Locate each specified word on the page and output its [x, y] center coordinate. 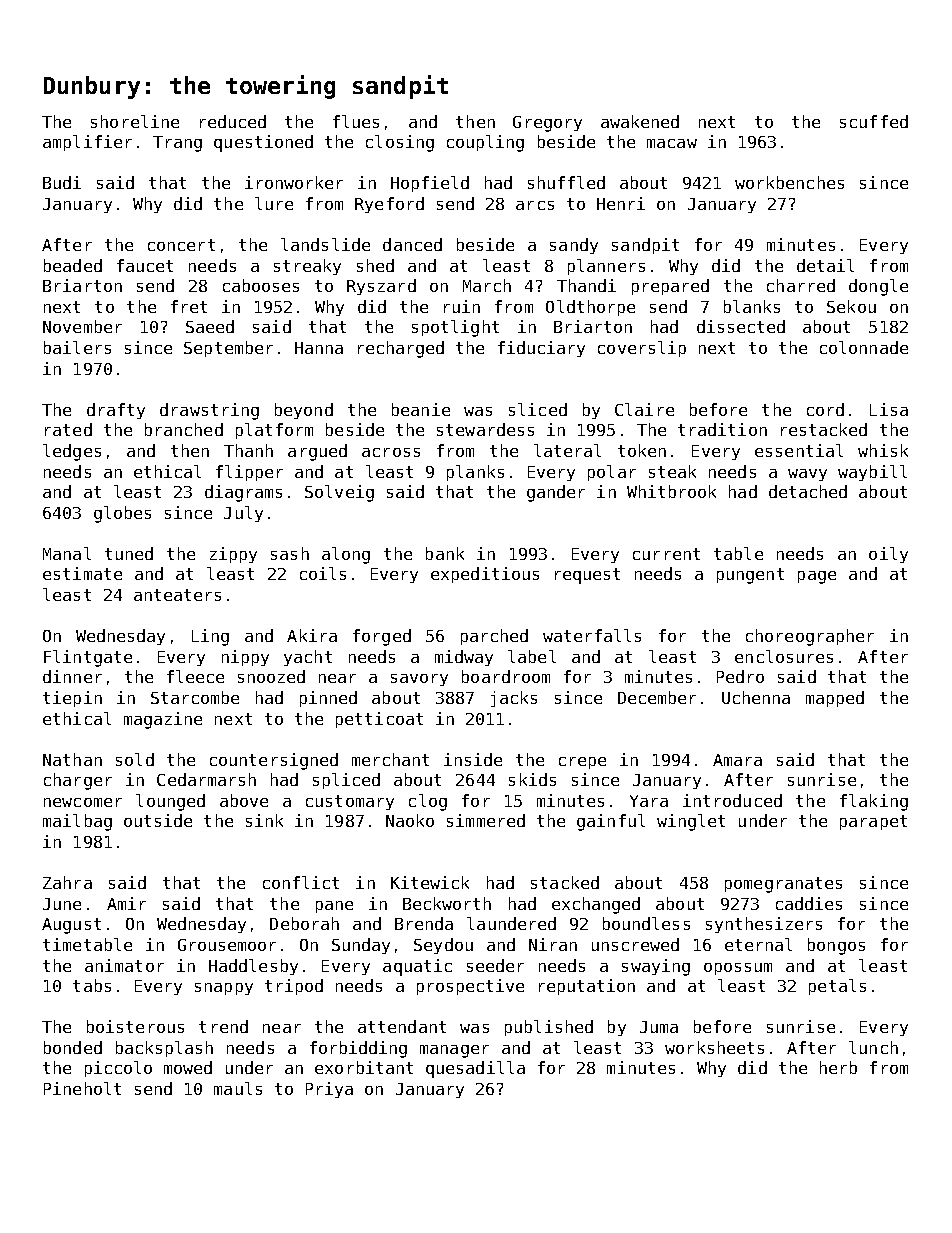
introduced [732, 800]
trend [223, 1026]
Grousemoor [227, 945]
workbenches [789, 182]
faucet [145, 265]
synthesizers [764, 925]
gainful [611, 822]
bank [445, 553]
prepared [670, 287]
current [666, 554]
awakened [640, 121]
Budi [62, 182]
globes [122, 514]
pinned [328, 699]
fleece [195, 676]
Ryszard [381, 287]
